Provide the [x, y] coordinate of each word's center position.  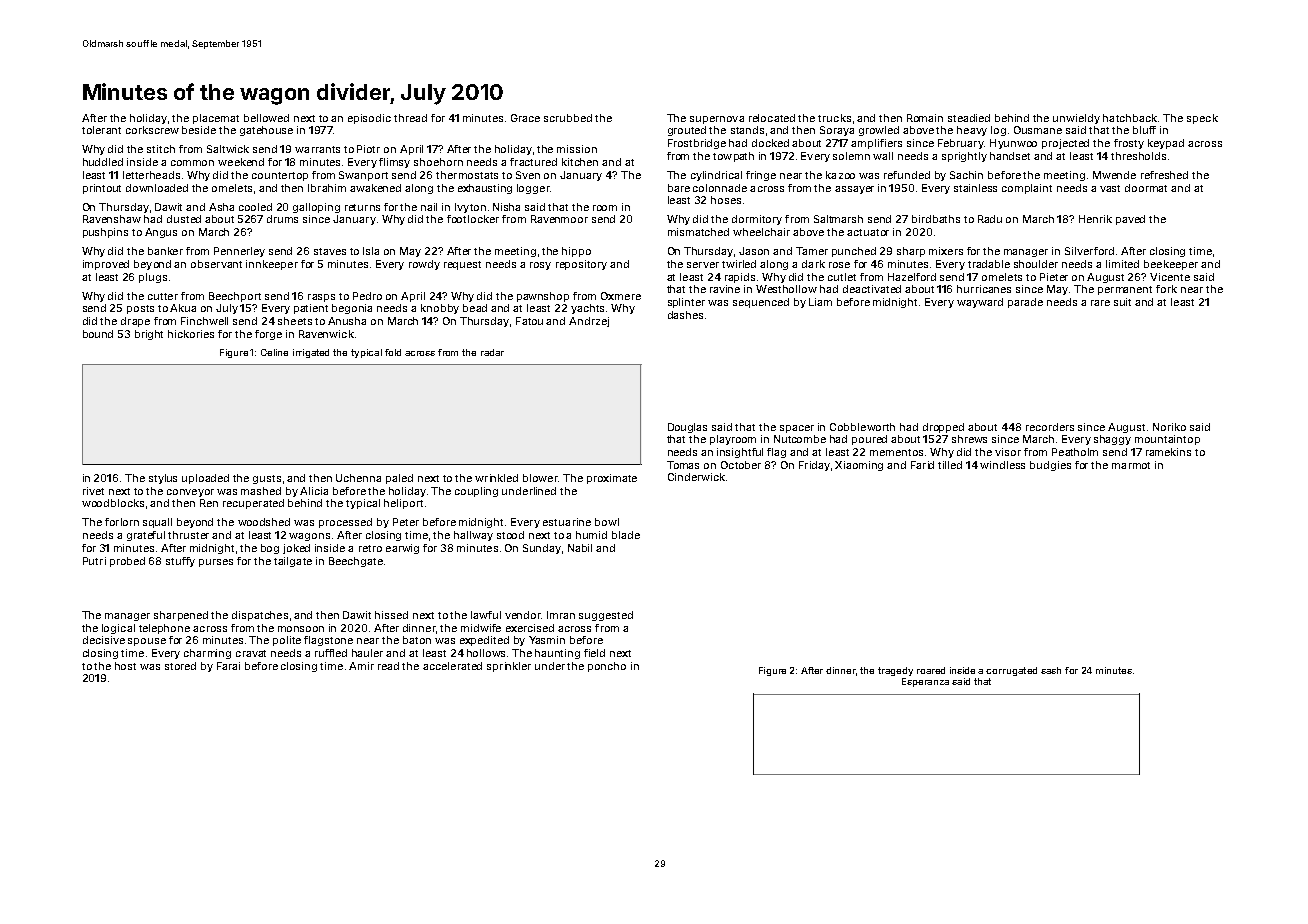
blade [626, 535]
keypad [1166, 144]
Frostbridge [697, 144]
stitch [161, 149]
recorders [1050, 427]
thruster [188, 535]
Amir [361, 666]
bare [679, 188]
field [594, 653]
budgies [1050, 466]
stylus [163, 479]
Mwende [1114, 175]
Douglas [687, 428]
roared [931, 670]
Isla [371, 251]
